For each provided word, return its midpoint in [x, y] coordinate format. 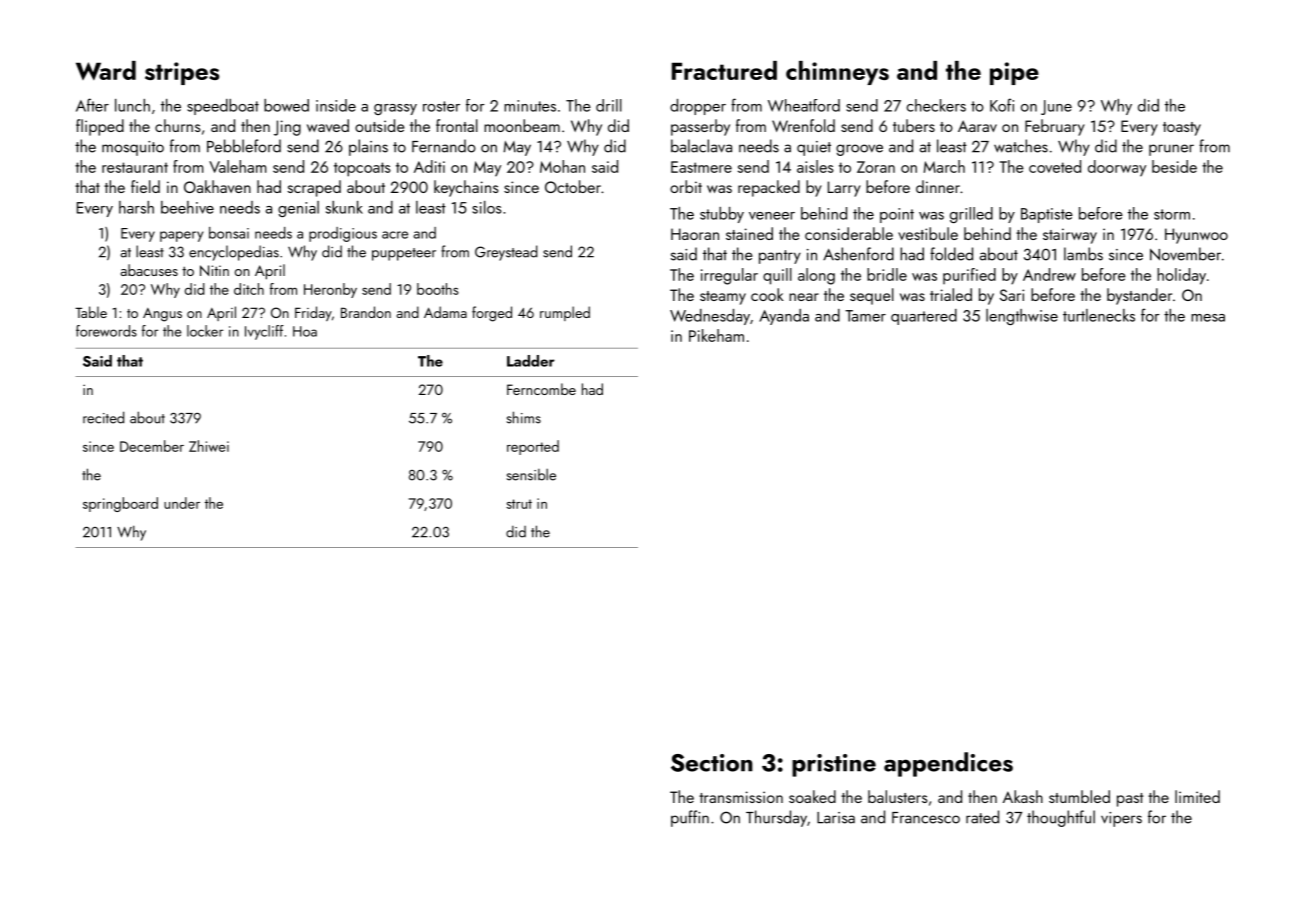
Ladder [531, 361]
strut [519, 504]
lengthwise [1022, 317]
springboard [120, 504]
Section [712, 763]
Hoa [305, 331]
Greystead [506, 253]
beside [1174, 166]
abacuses [149, 270]
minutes [530, 106]
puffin [690, 818]
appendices [948, 764]
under [182, 503]
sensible [531, 475]
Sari [1012, 295]
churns [178, 125]
